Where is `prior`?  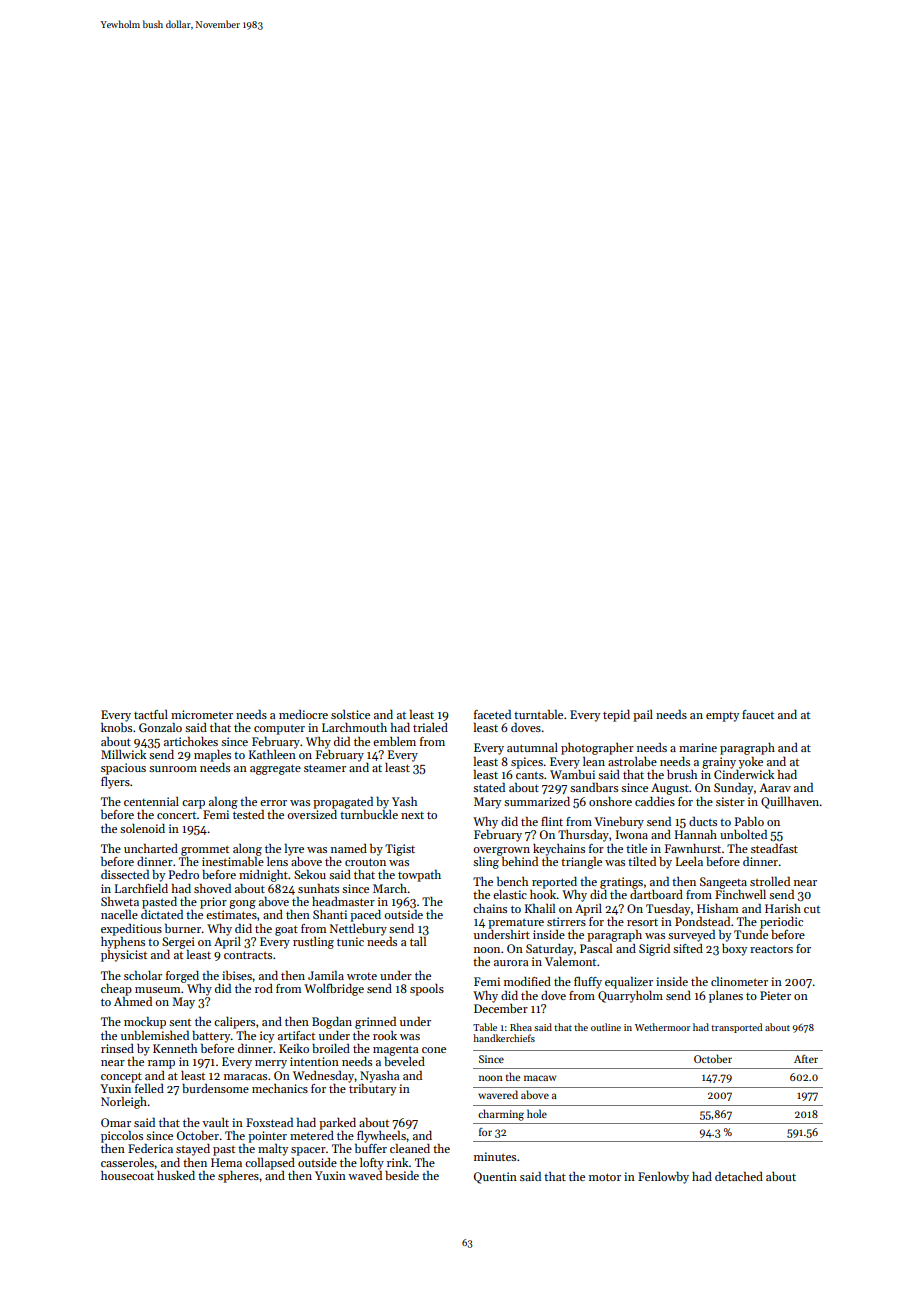
prior is located at coordinates (213, 903).
